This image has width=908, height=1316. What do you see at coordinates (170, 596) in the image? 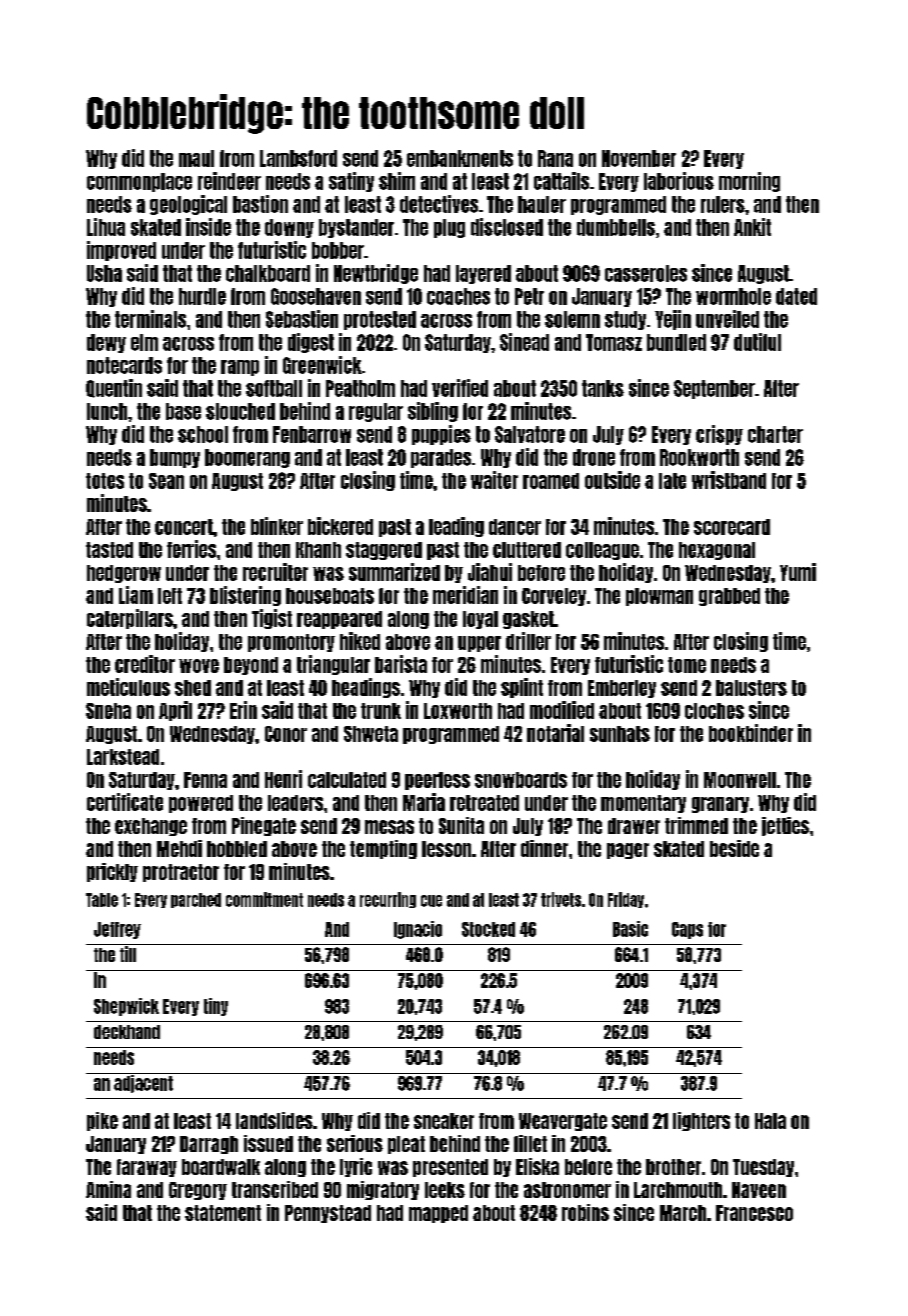
I see `left` at bounding box center [170, 596].
